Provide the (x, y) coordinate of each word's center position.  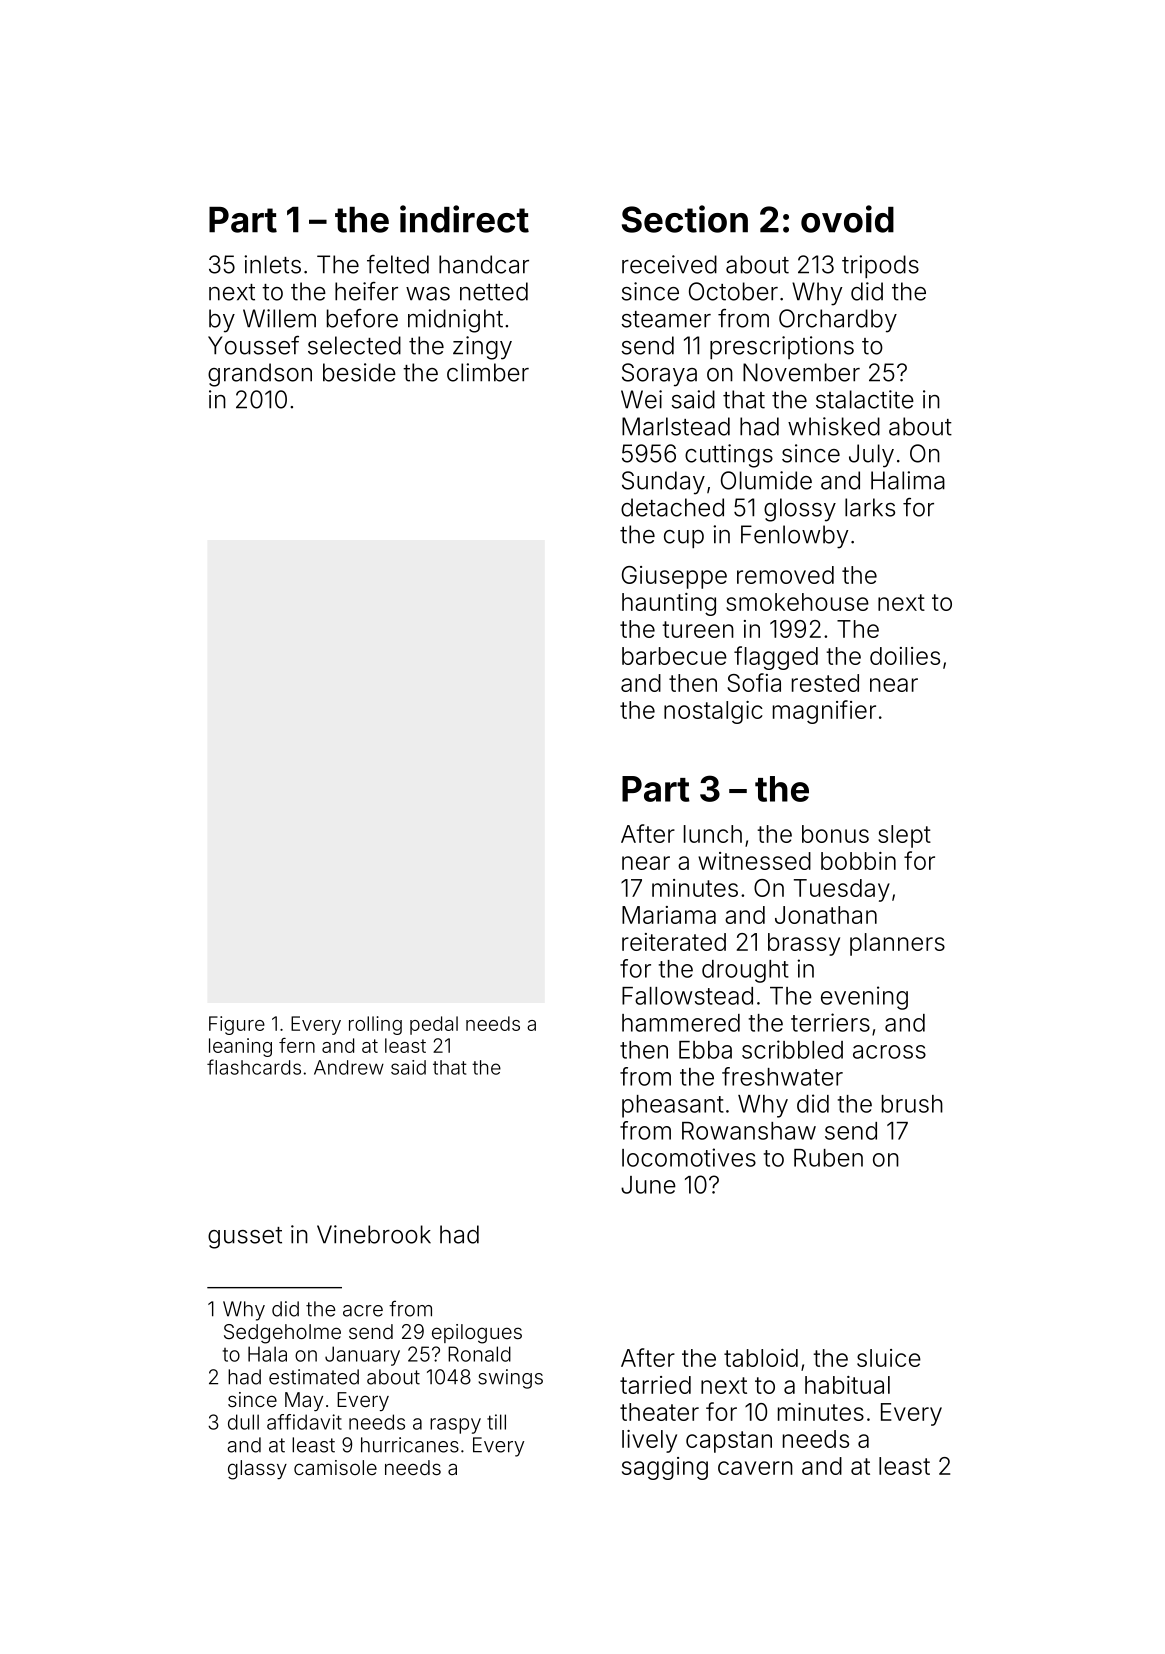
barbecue (674, 656)
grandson (260, 375)
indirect (464, 219)
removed (785, 575)
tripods (880, 266)
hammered (681, 1023)
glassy (257, 1470)
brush (912, 1104)
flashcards (254, 1067)
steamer (666, 319)
